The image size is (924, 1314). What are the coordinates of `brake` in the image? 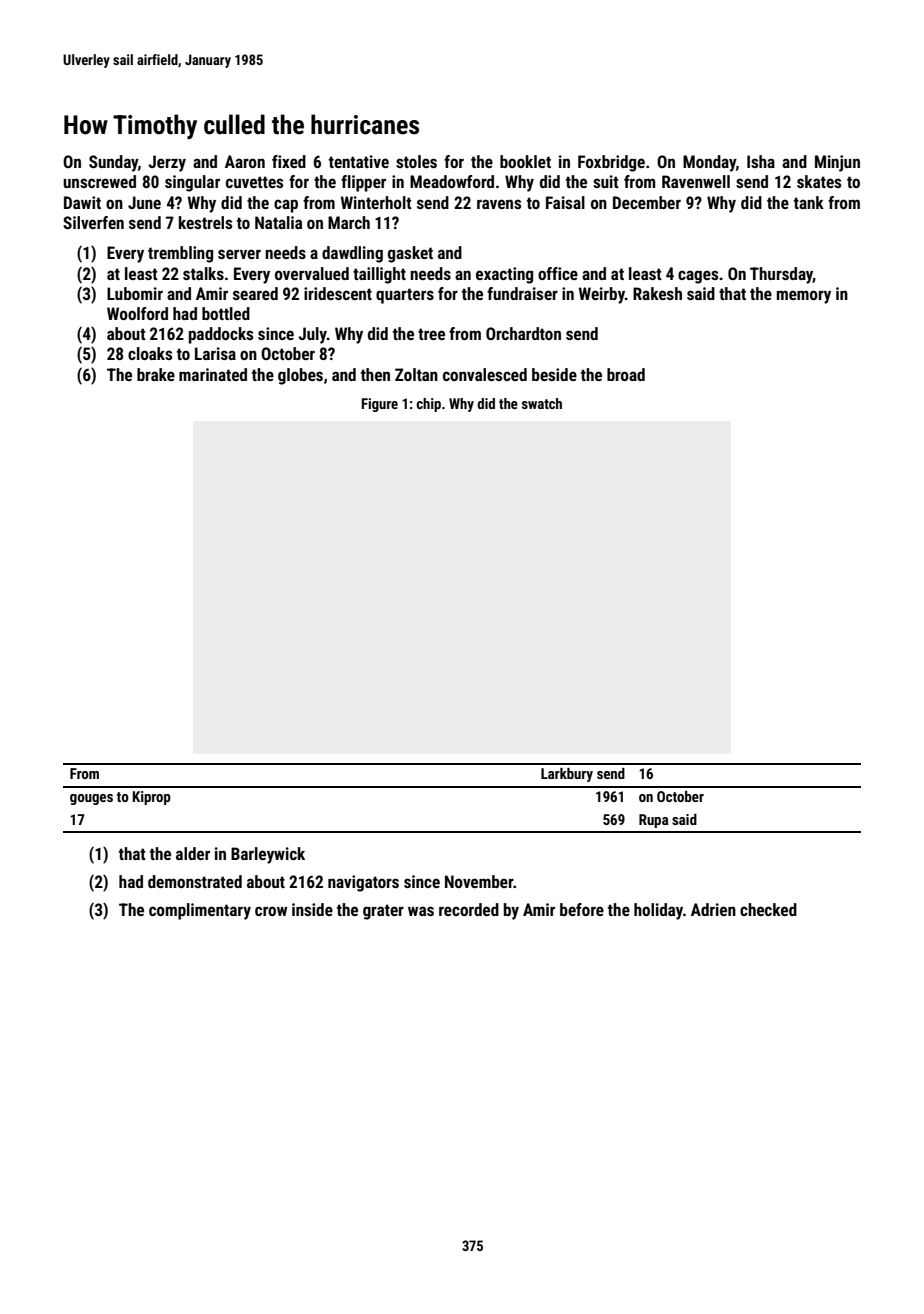 It's located at (156, 374).
